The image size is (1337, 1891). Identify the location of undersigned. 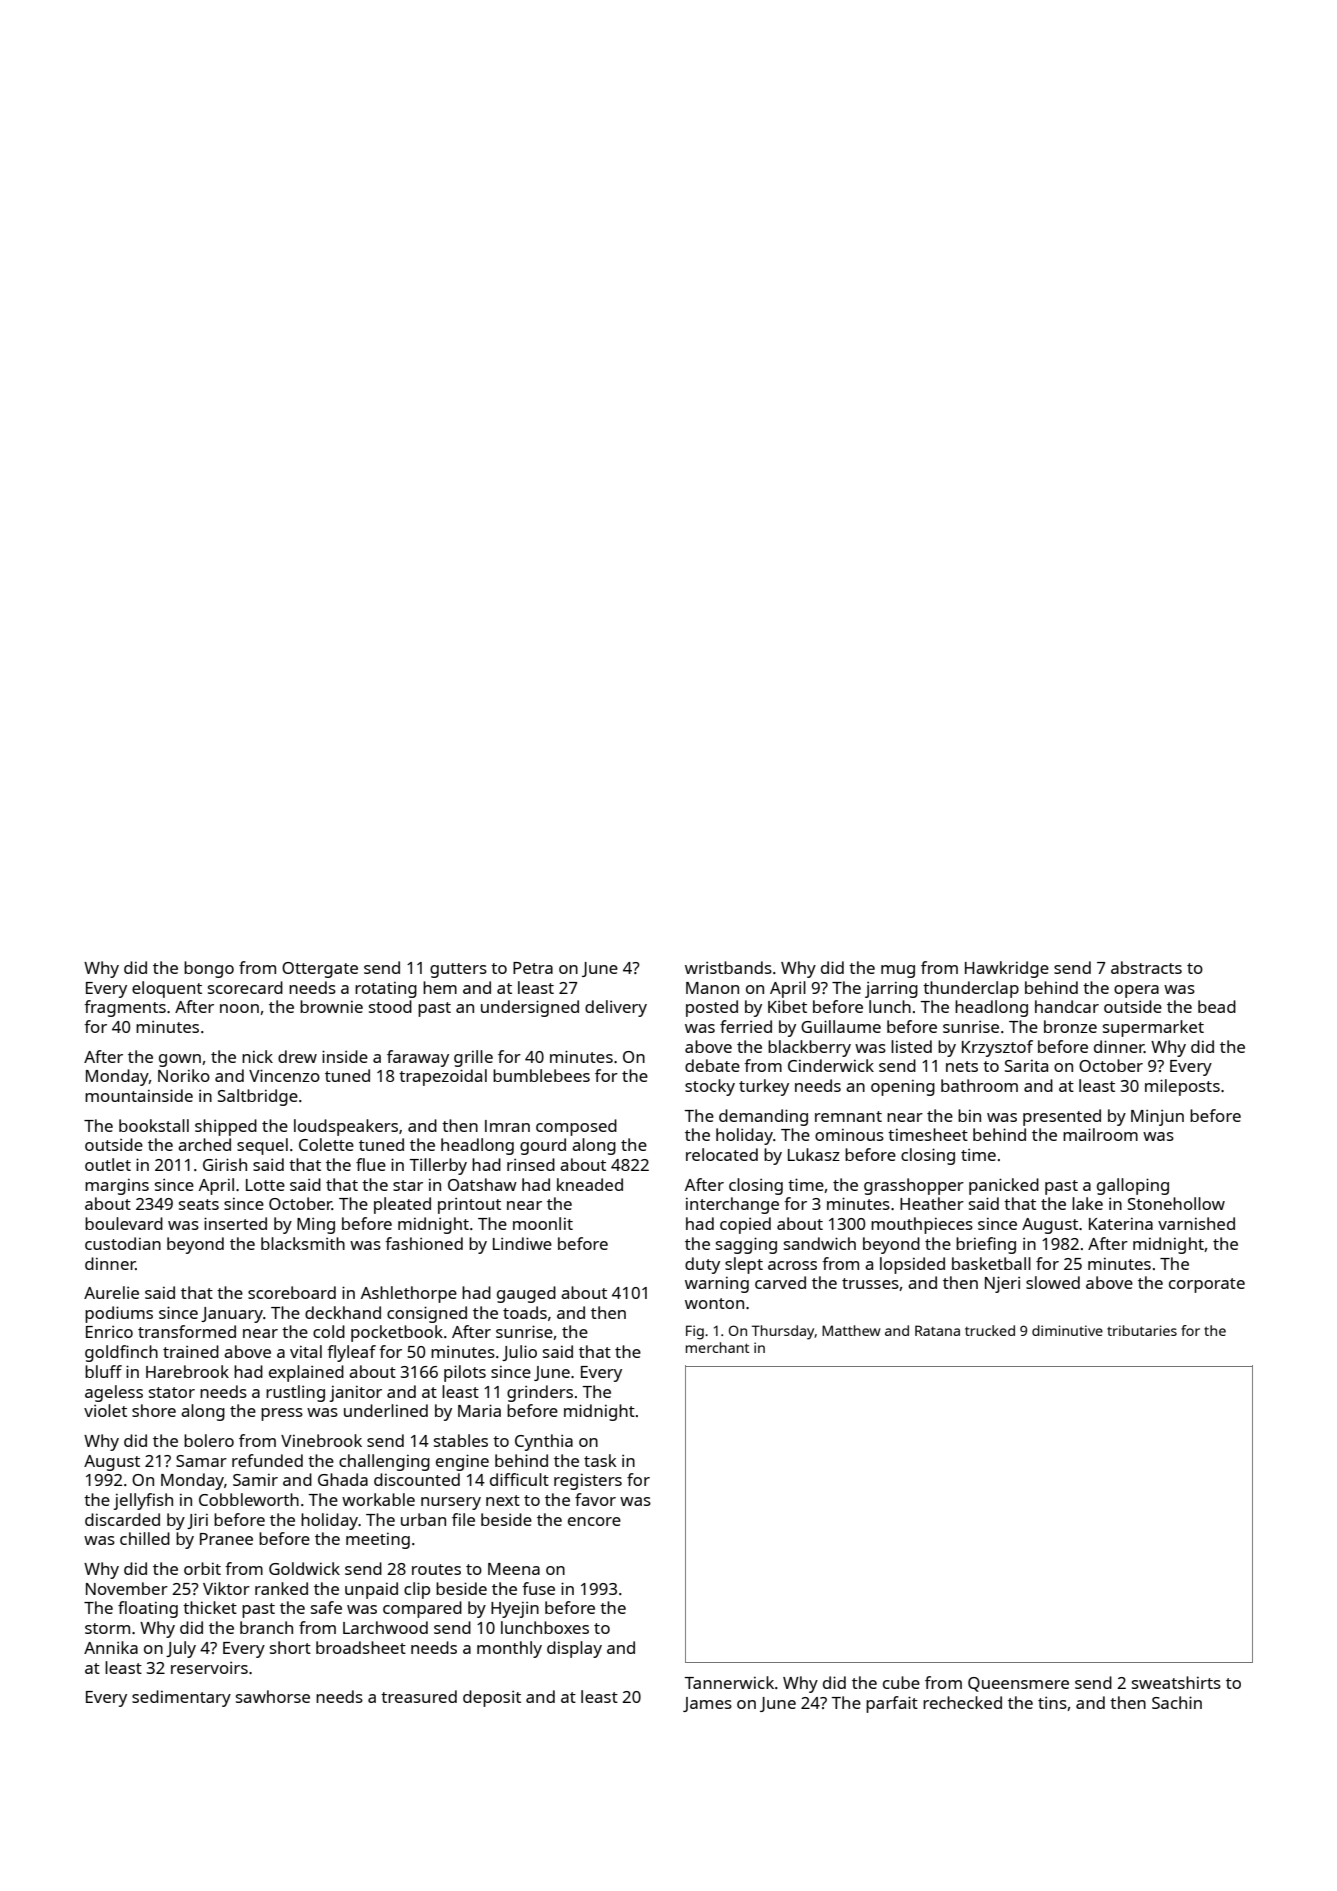
(530, 1008).
